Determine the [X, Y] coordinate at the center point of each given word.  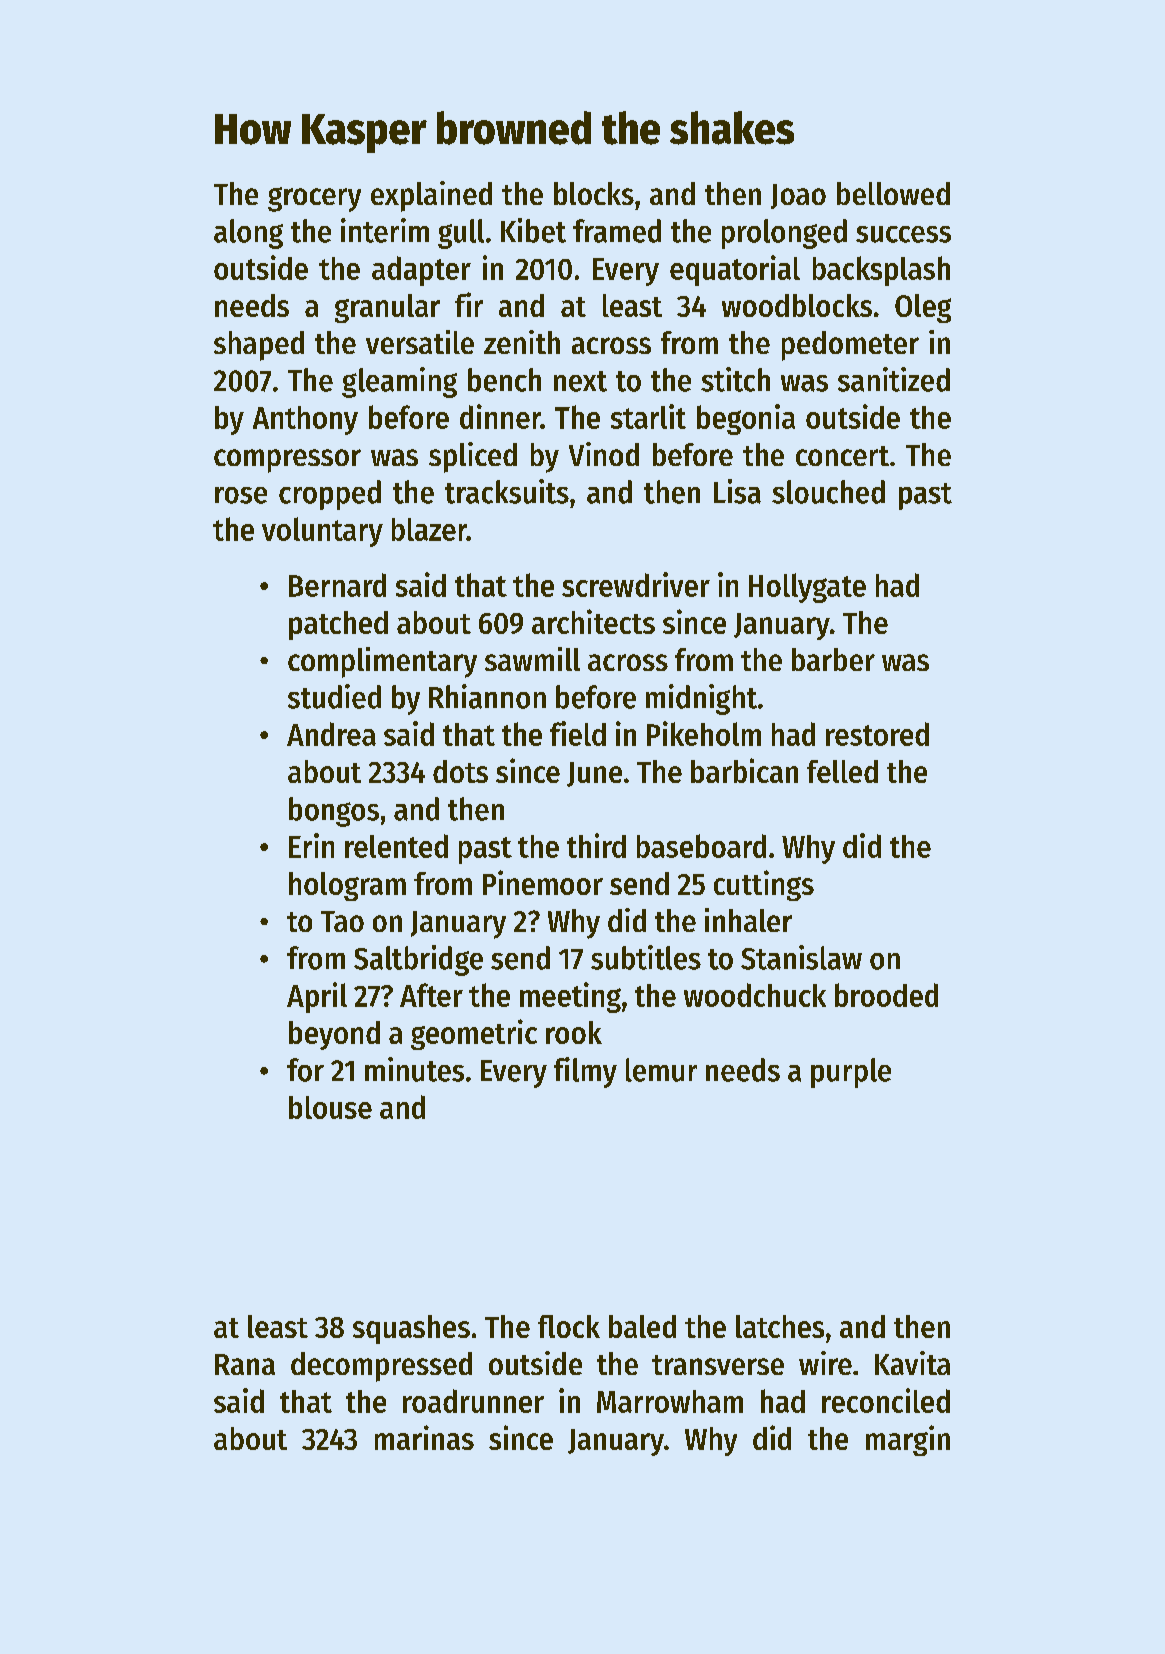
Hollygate [807, 588]
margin [908, 1440]
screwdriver [636, 584]
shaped [259, 346]
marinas [424, 1437]
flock [569, 1326]
